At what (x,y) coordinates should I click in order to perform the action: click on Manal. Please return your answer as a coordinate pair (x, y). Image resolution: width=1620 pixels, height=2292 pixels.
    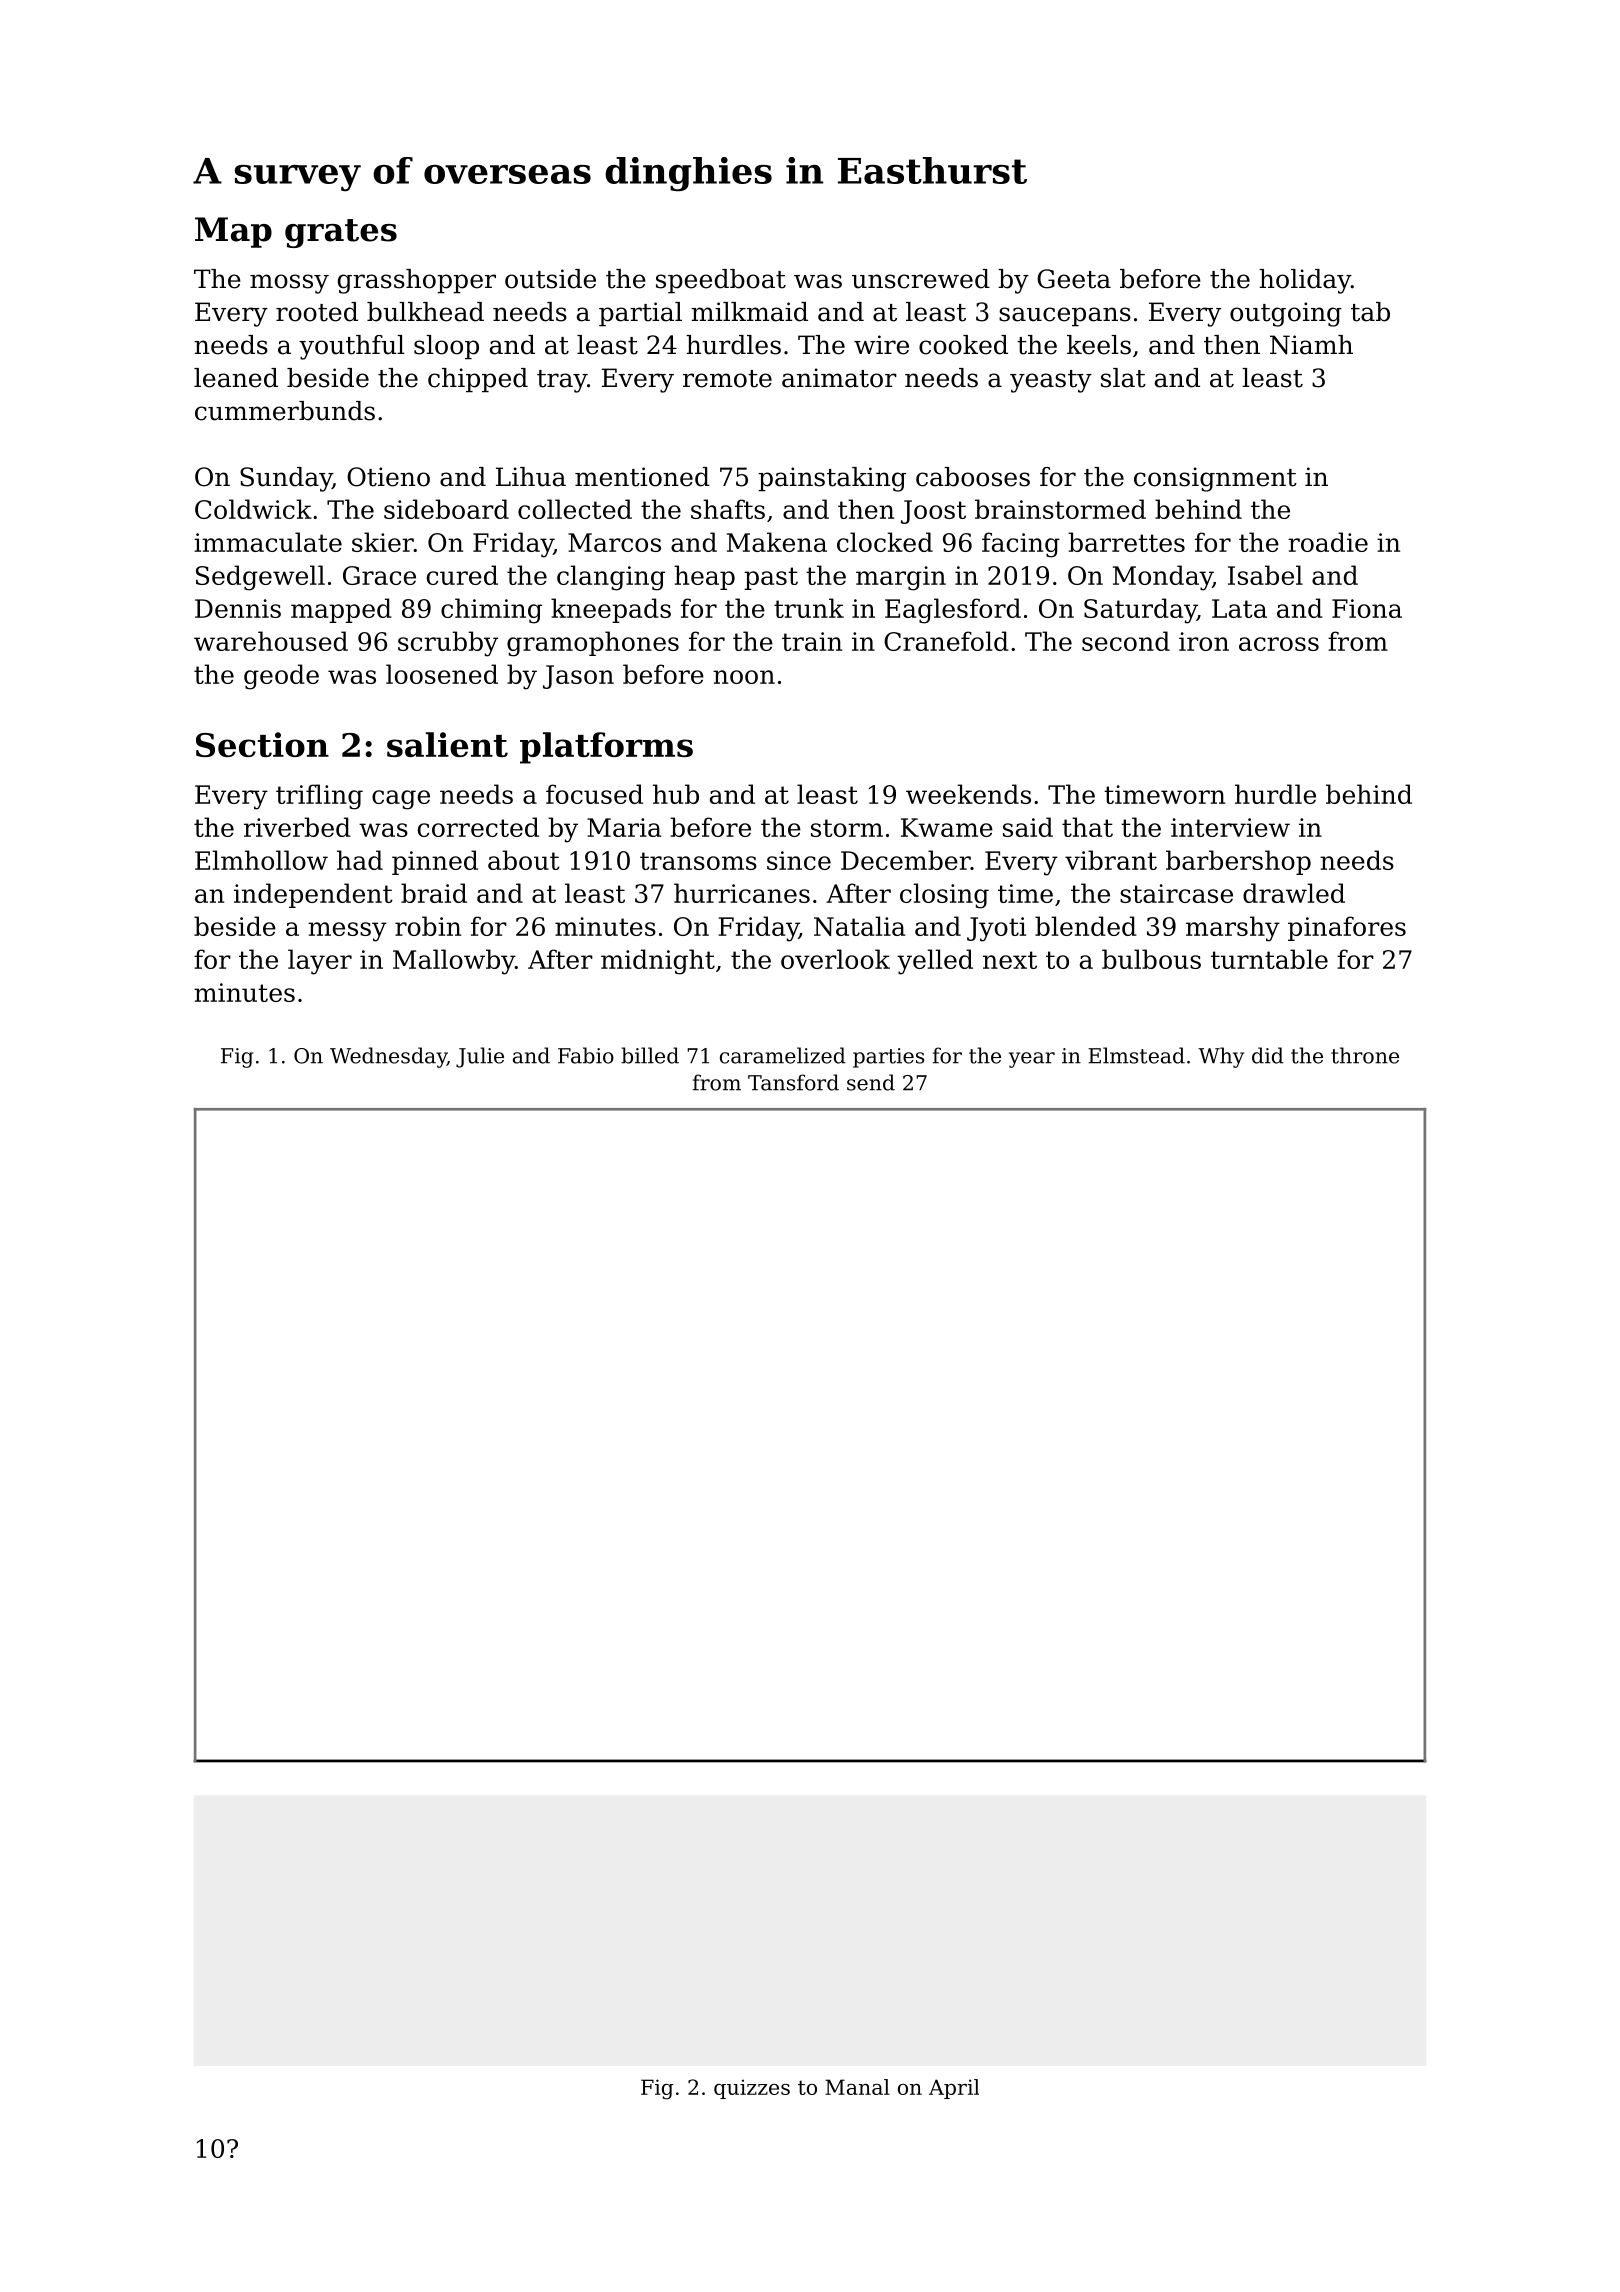
    Looking at the image, I should click on (857, 2087).
